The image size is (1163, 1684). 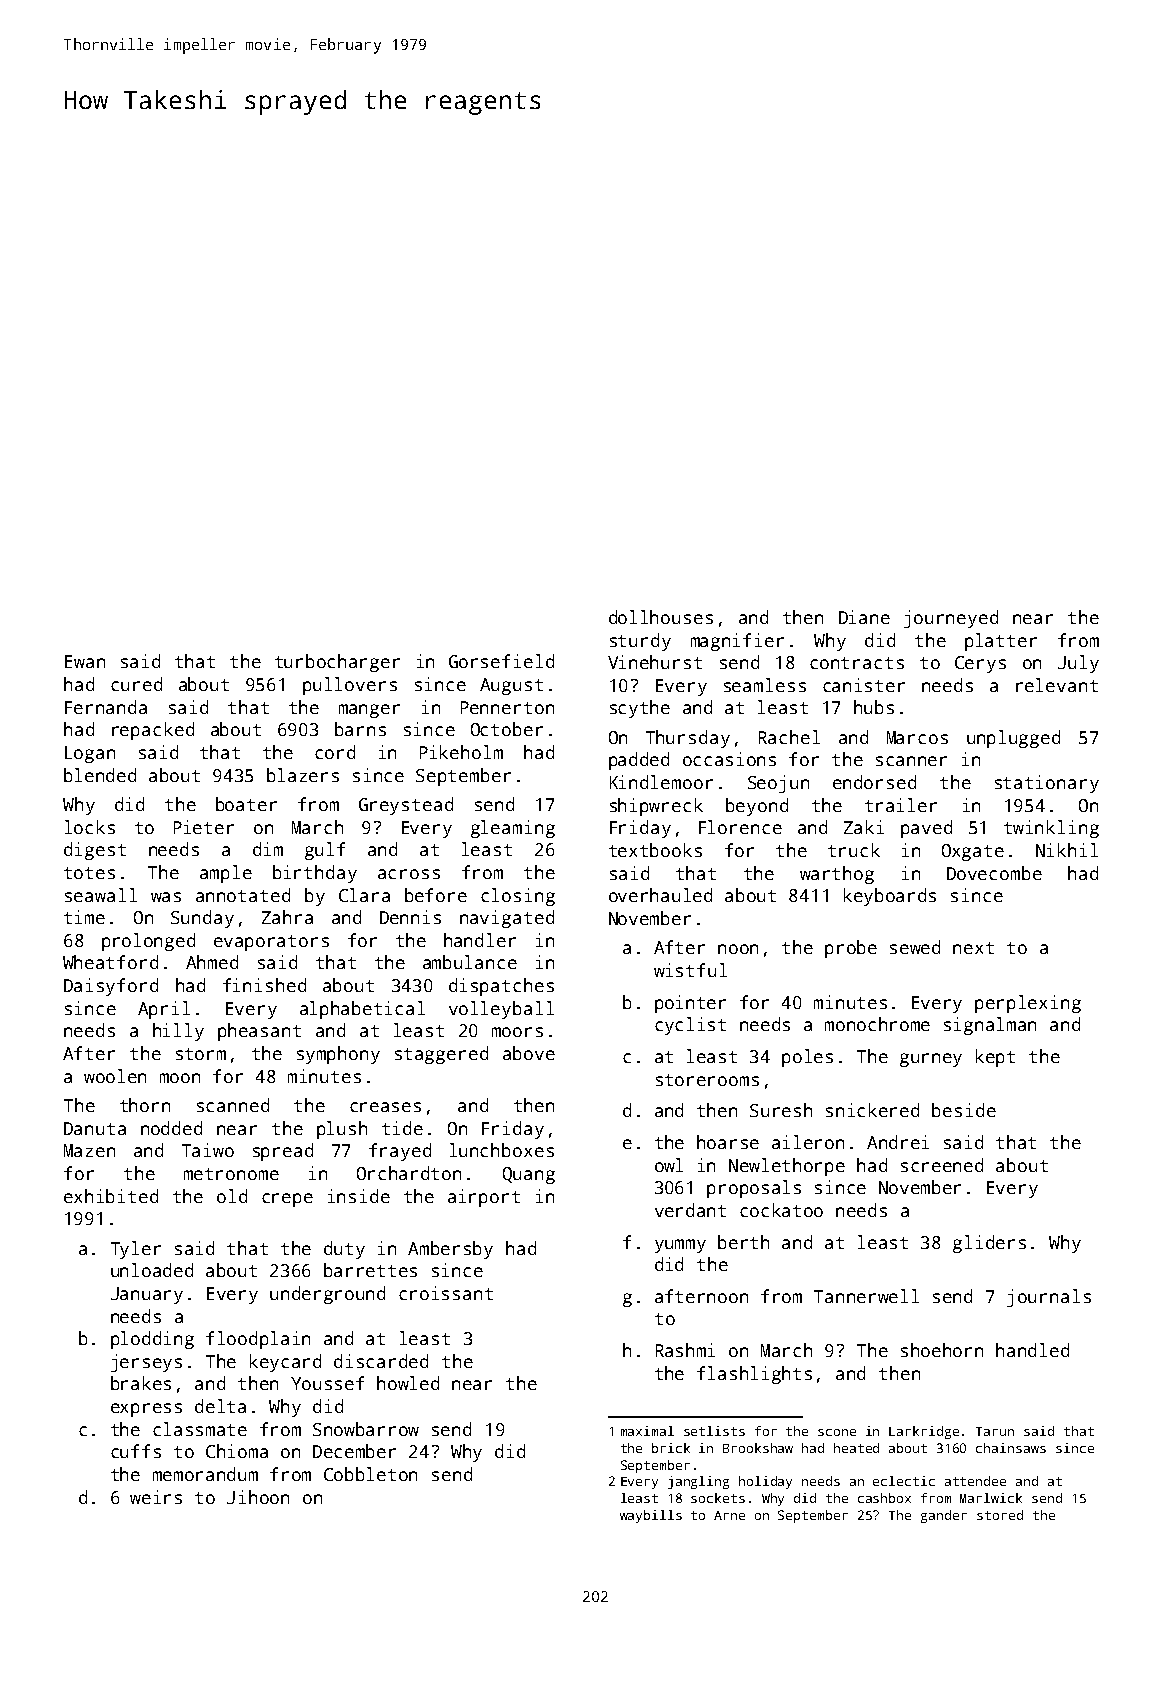 What do you see at coordinates (337, 663) in the screenshot?
I see `turbocharger` at bounding box center [337, 663].
